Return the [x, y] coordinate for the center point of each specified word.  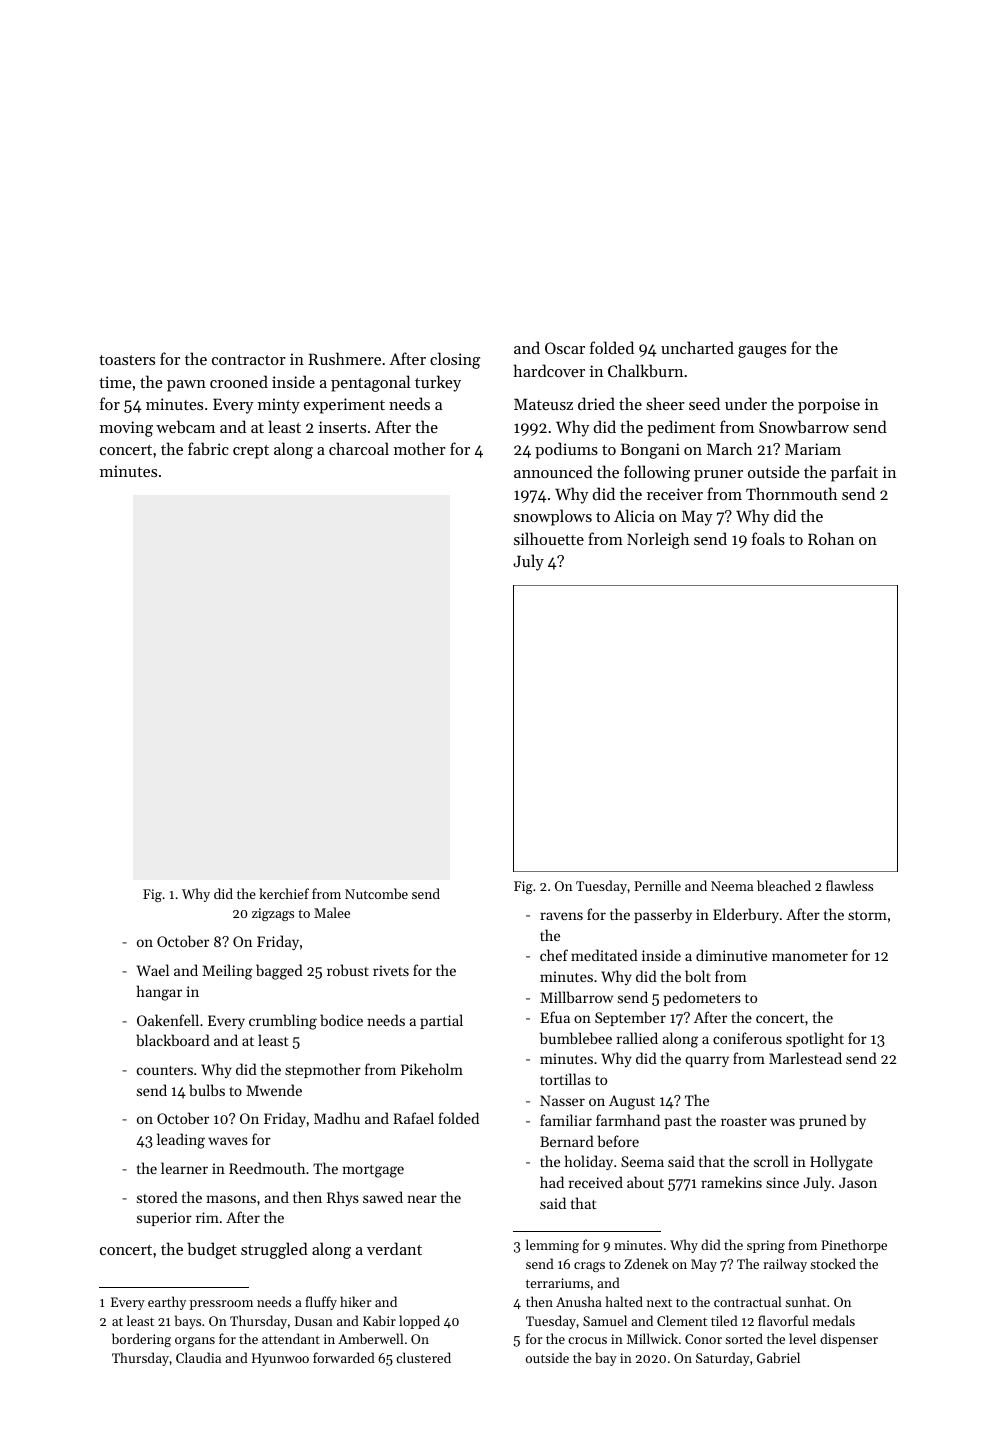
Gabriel [778, 1357]
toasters [127, 360]
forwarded [344, 1357]
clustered [423, 1357]
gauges [762, 352]
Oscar [565, 348]
